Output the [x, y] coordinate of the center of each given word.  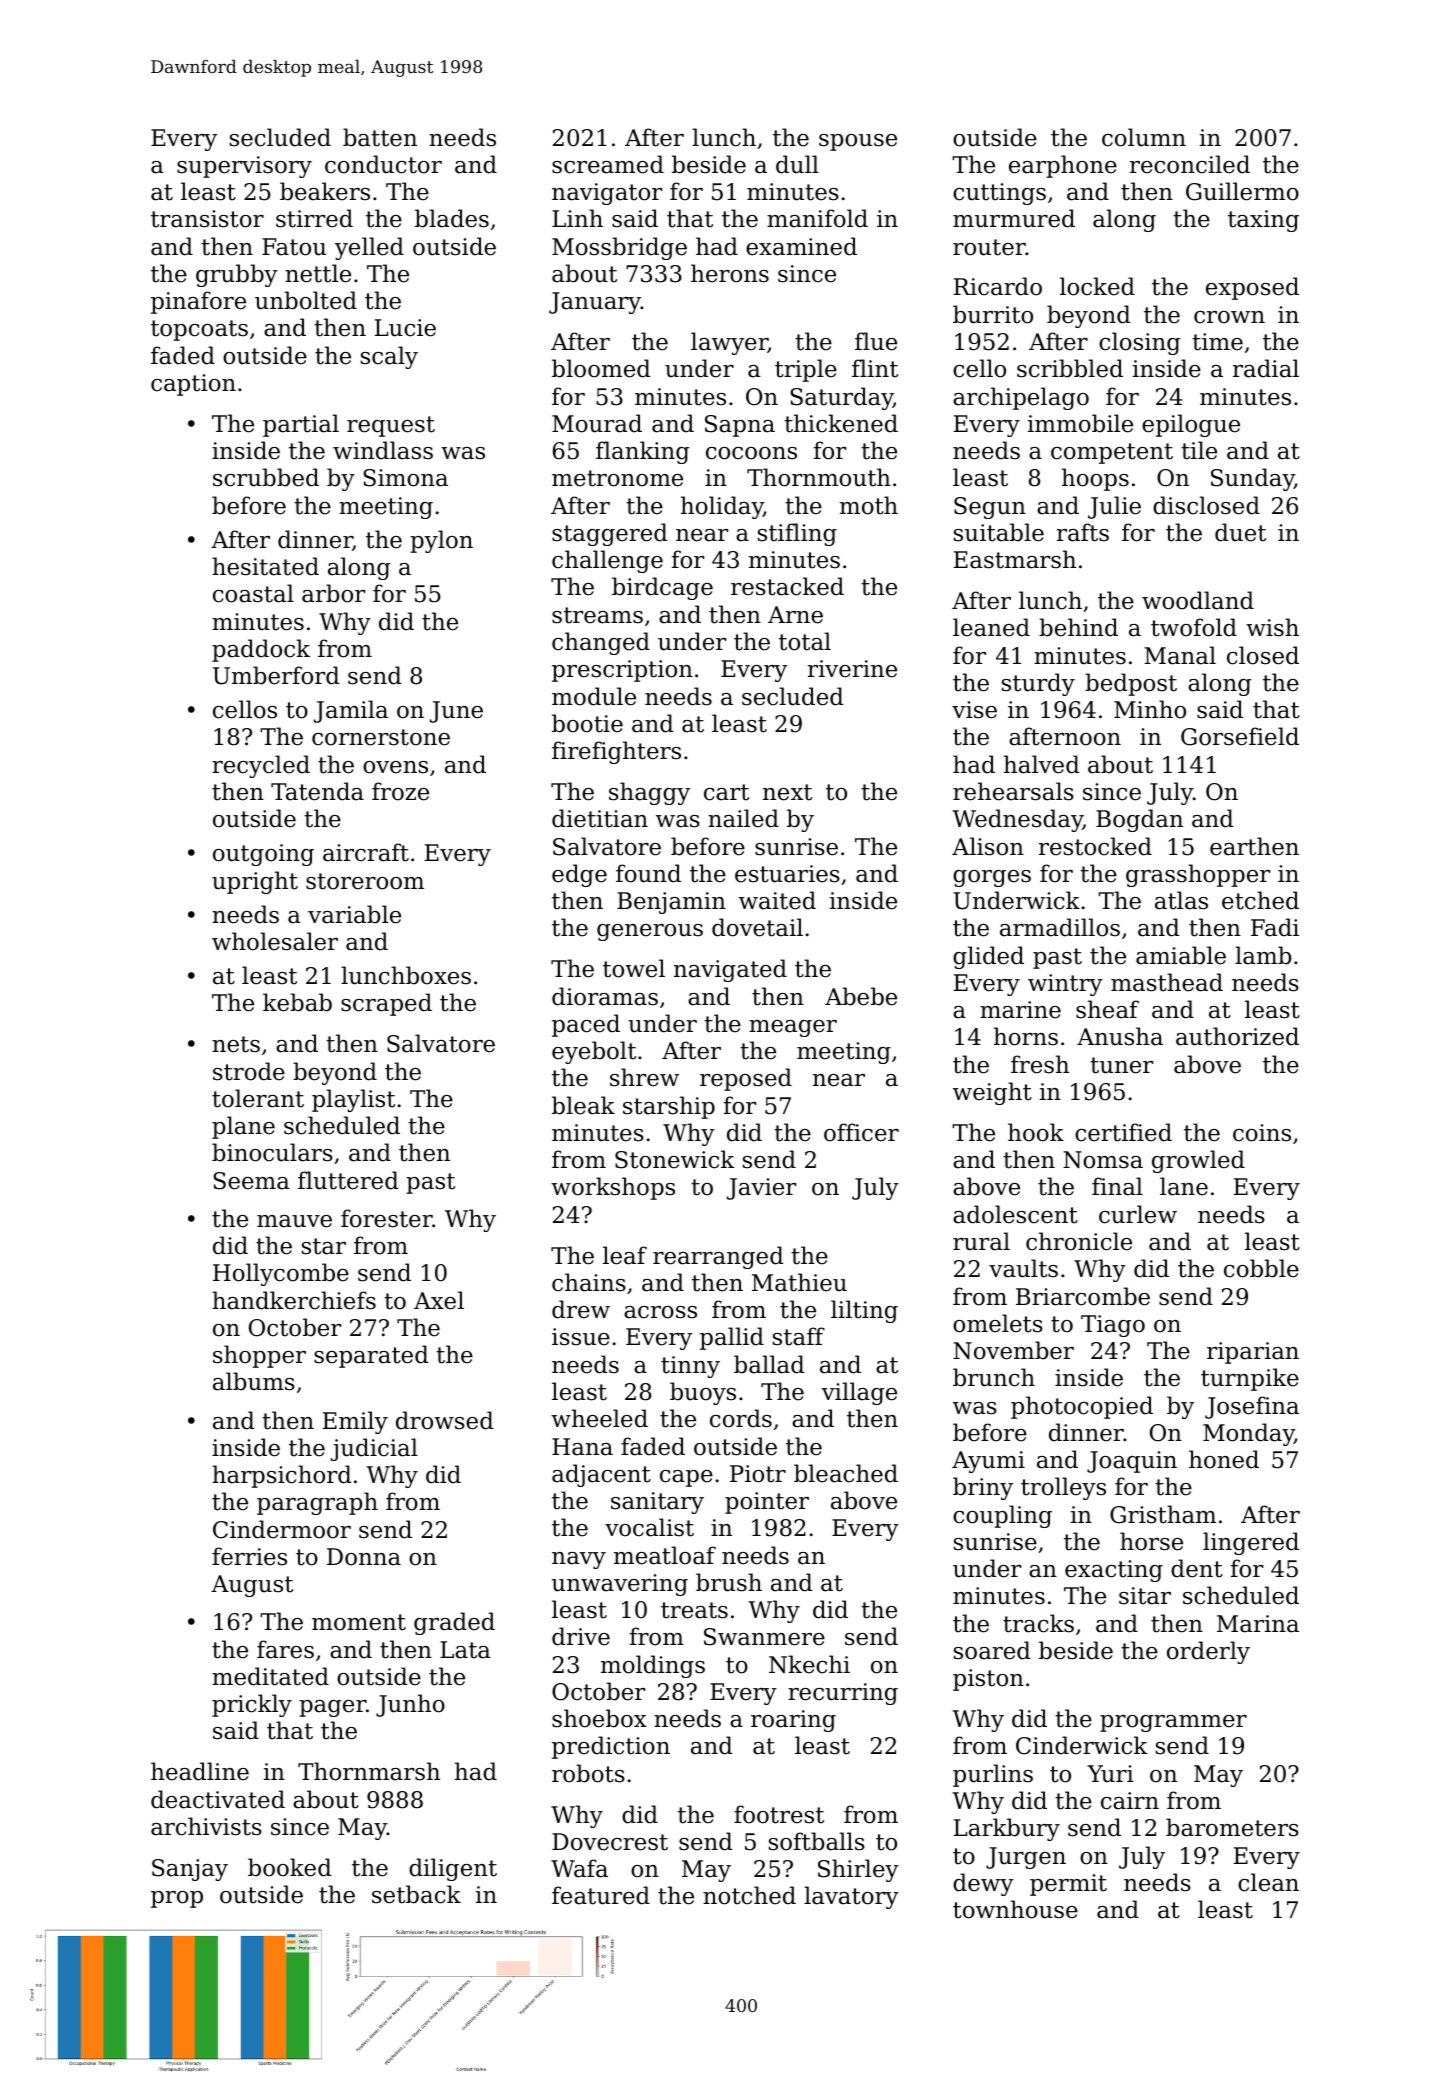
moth [869, 505]
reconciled [1190, 164]
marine [1020, 1010]
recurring [843, 1694]
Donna [364, 1557]
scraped [386, 1004]
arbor [333, 593]
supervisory [244, 167]
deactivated [218, 1799]
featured [601, 1895]
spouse [858, 142]
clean [1268, 1882]
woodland [1198, 600]
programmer [1173, 1723]
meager [793, 1028]
